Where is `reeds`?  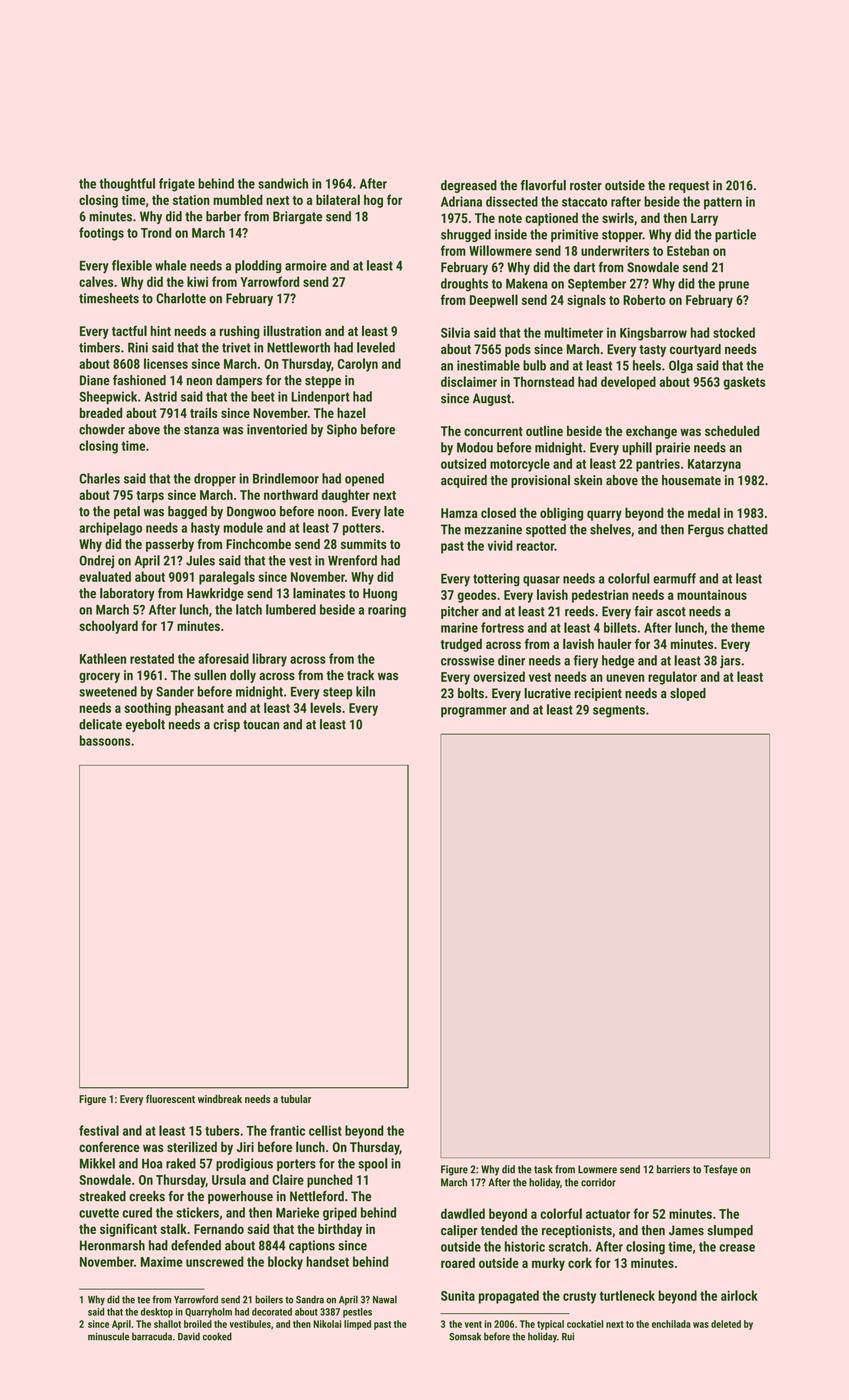 reeds is located at coordinates (579, 611).
